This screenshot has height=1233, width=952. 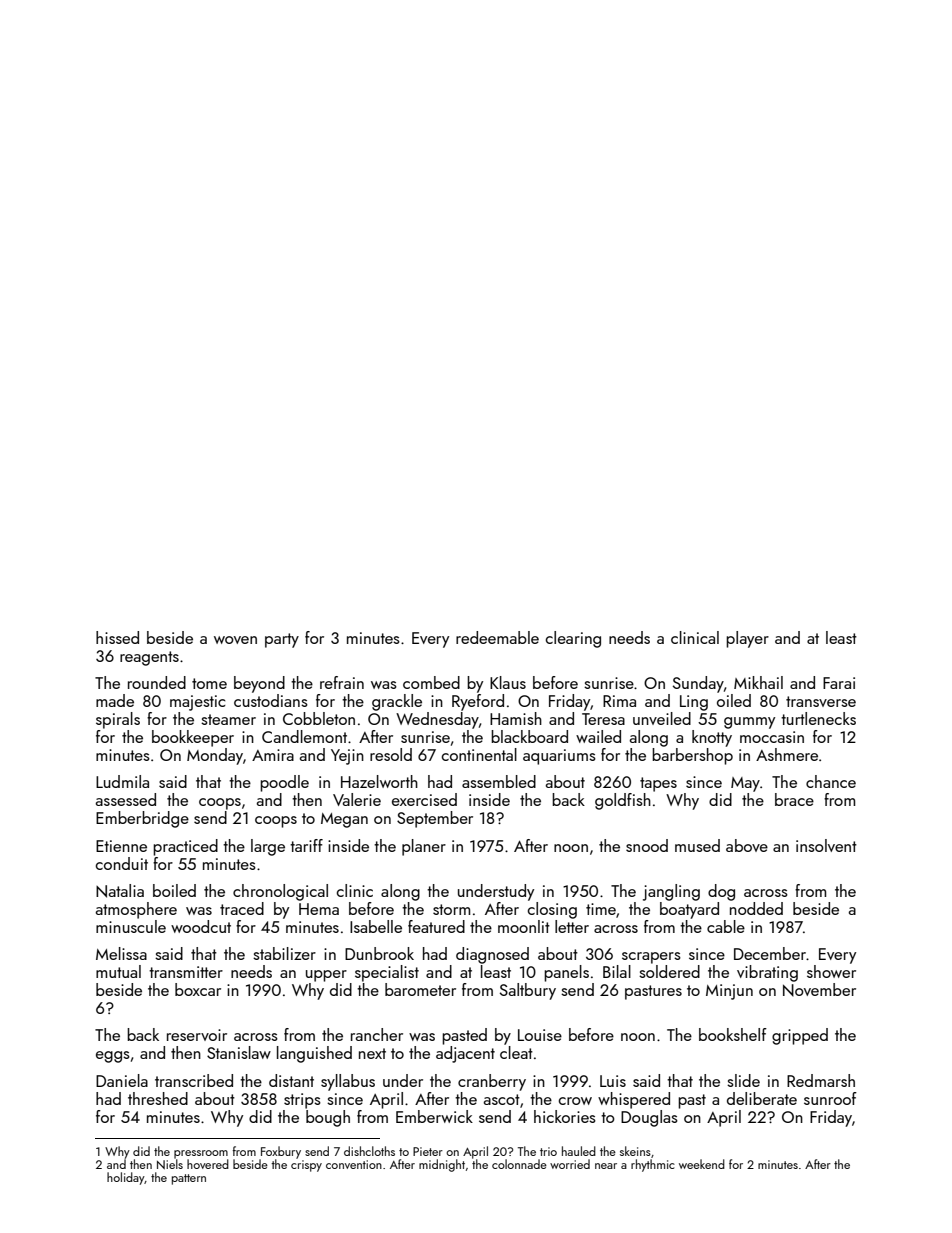 I want to click on holiday, so click(x=126, y=1178).
